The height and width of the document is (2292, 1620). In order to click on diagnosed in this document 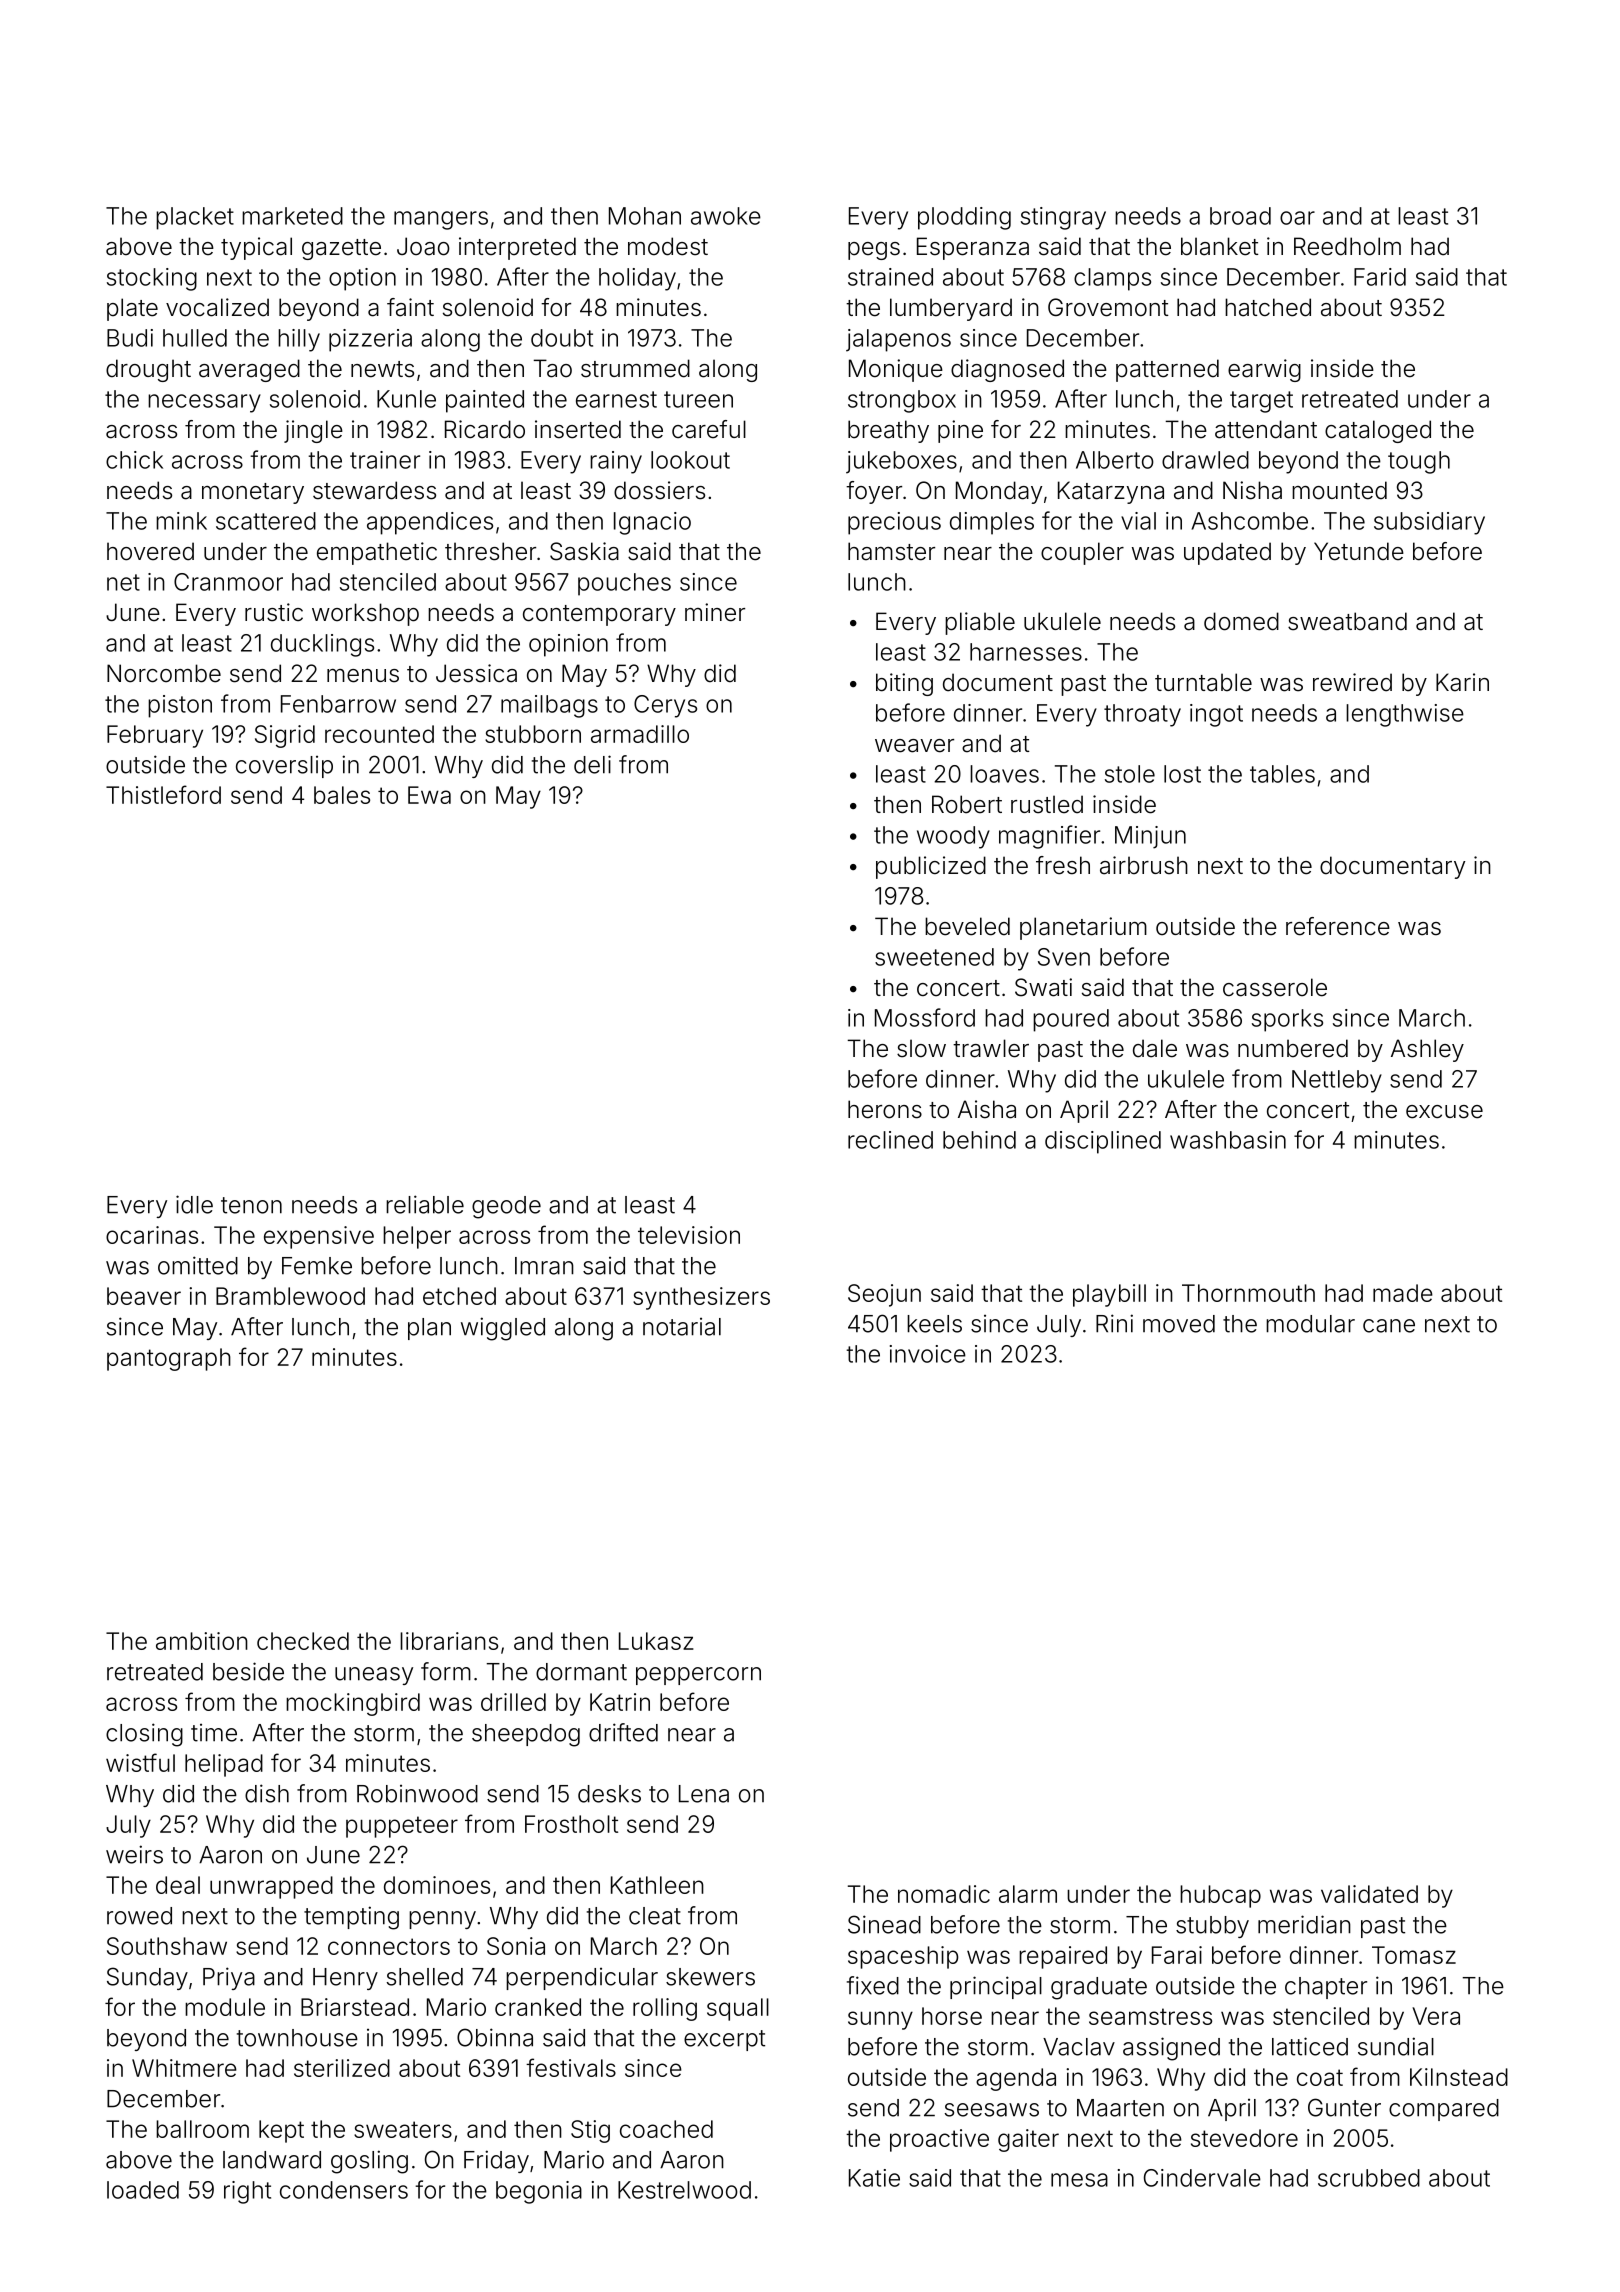, I will do `click(1007, 370)`.
